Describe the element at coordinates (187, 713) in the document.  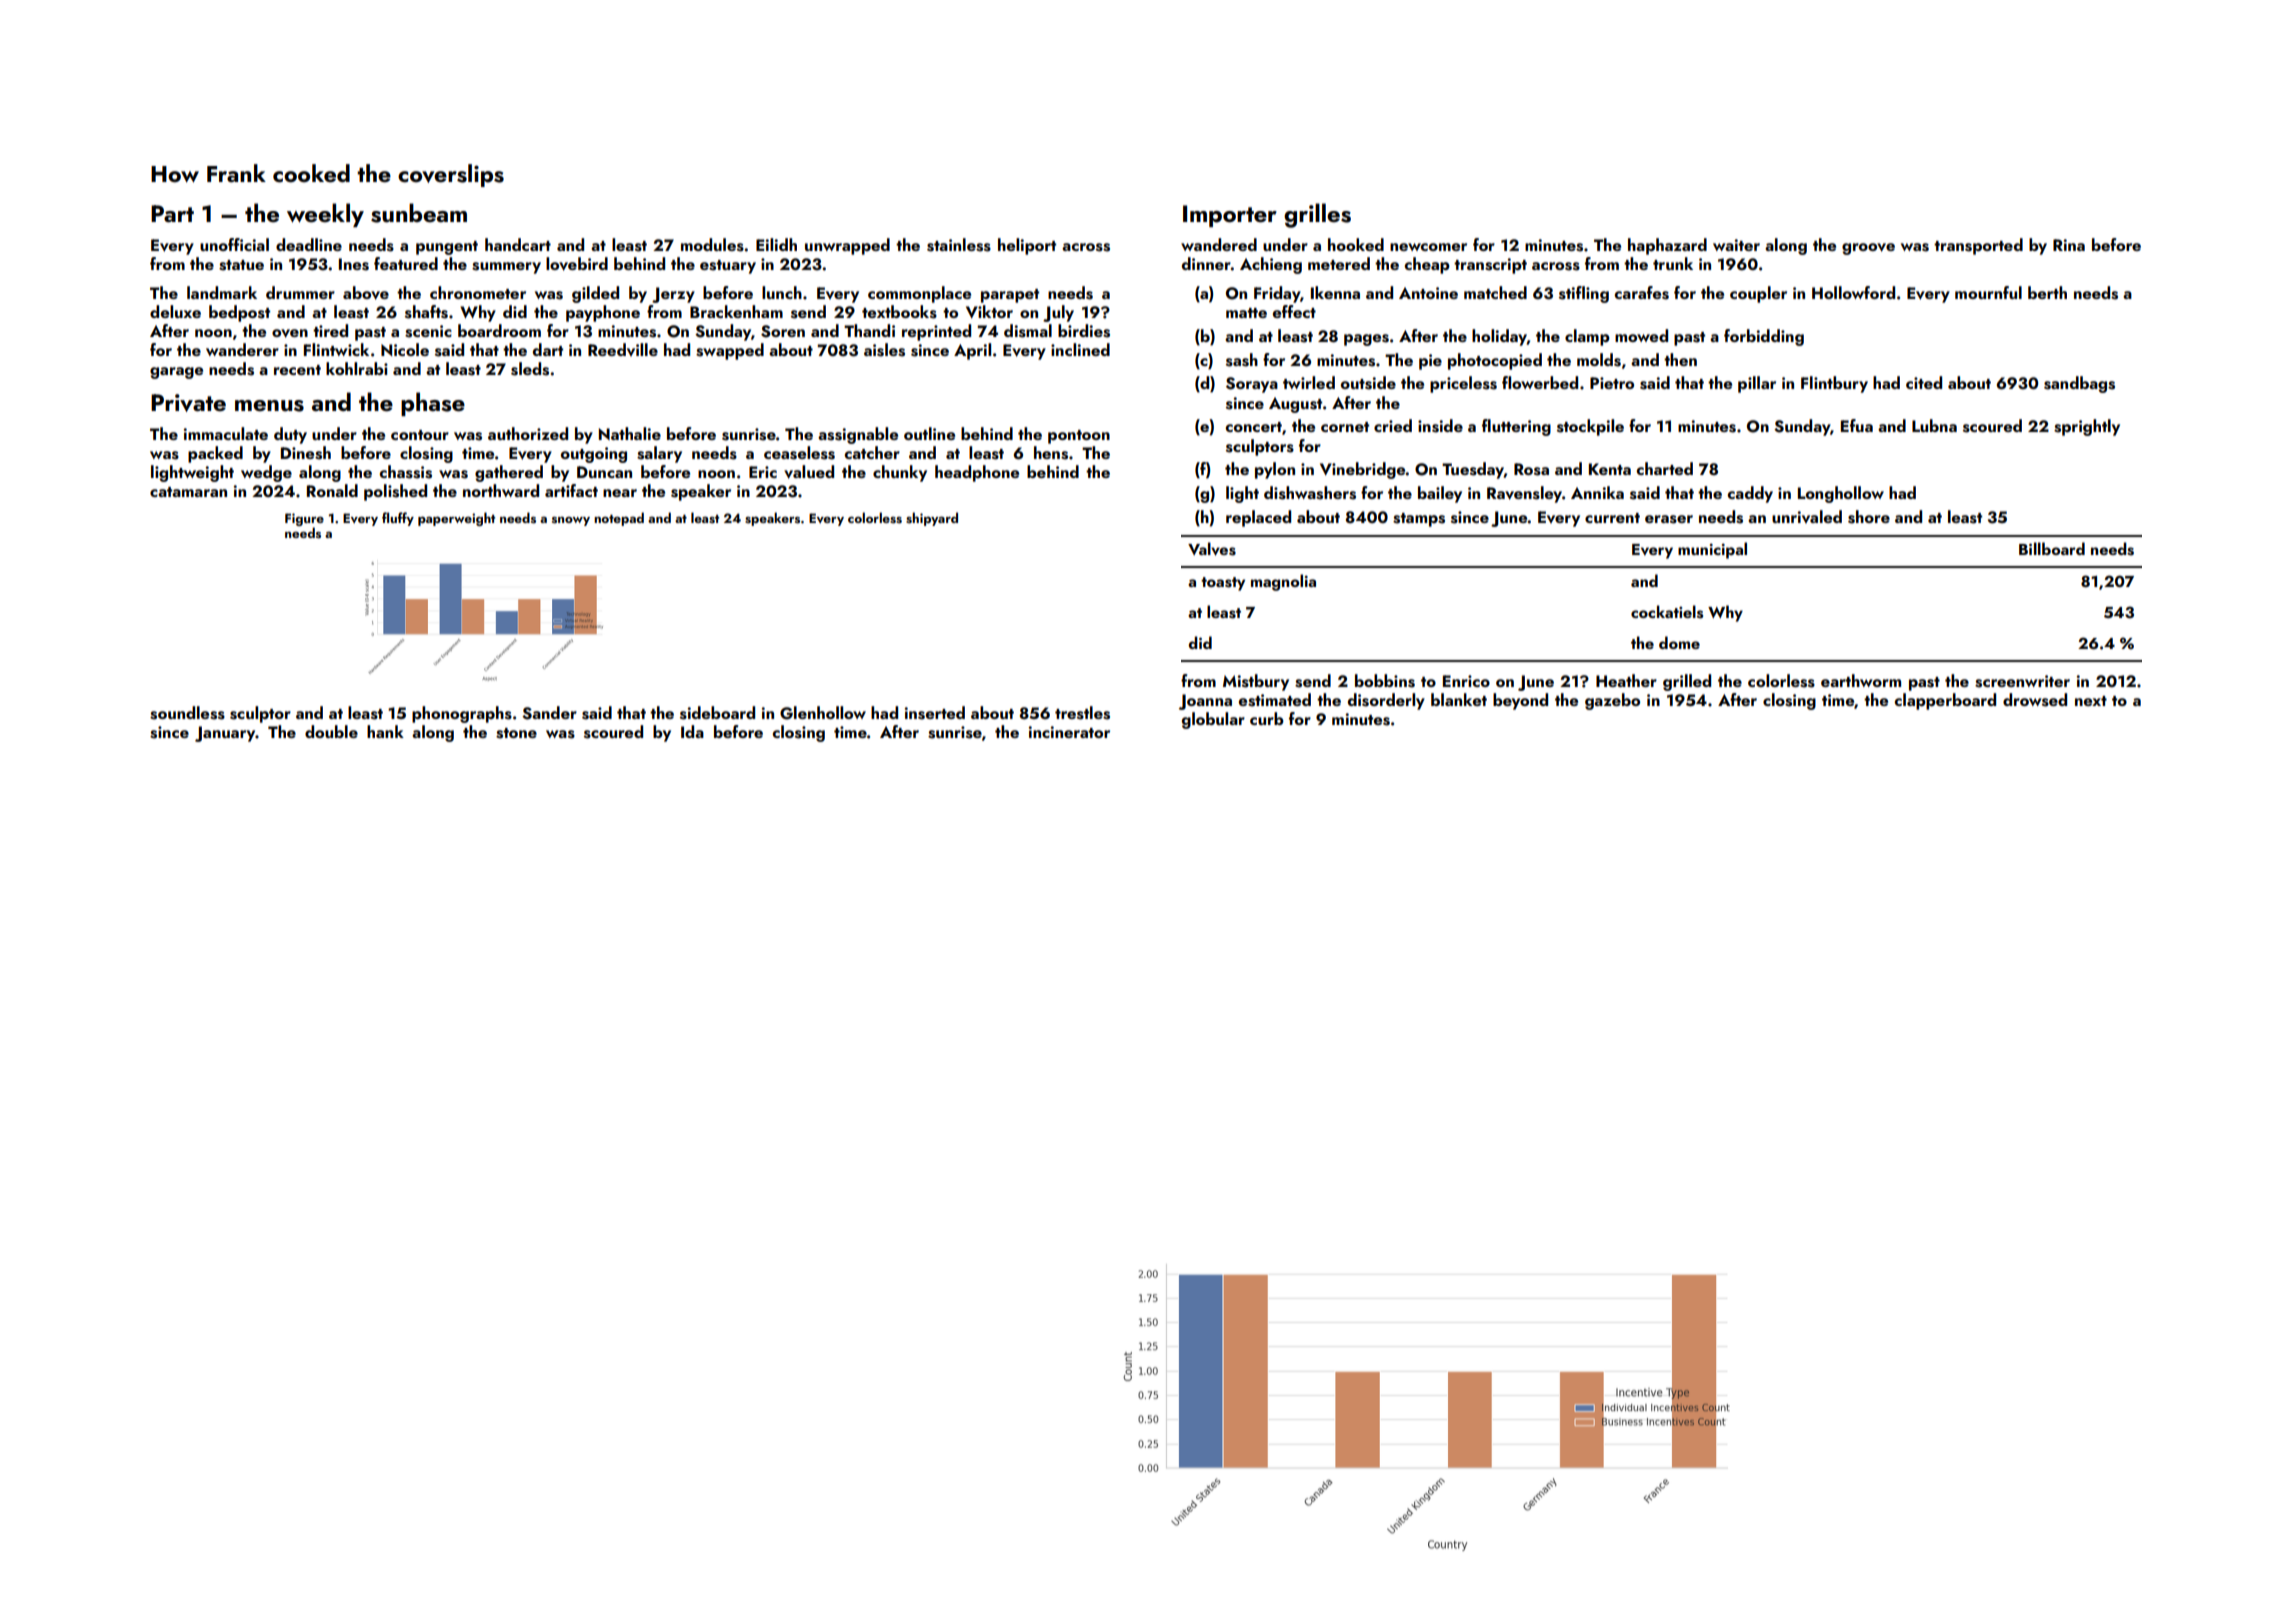
I see `soundless` at that location.
